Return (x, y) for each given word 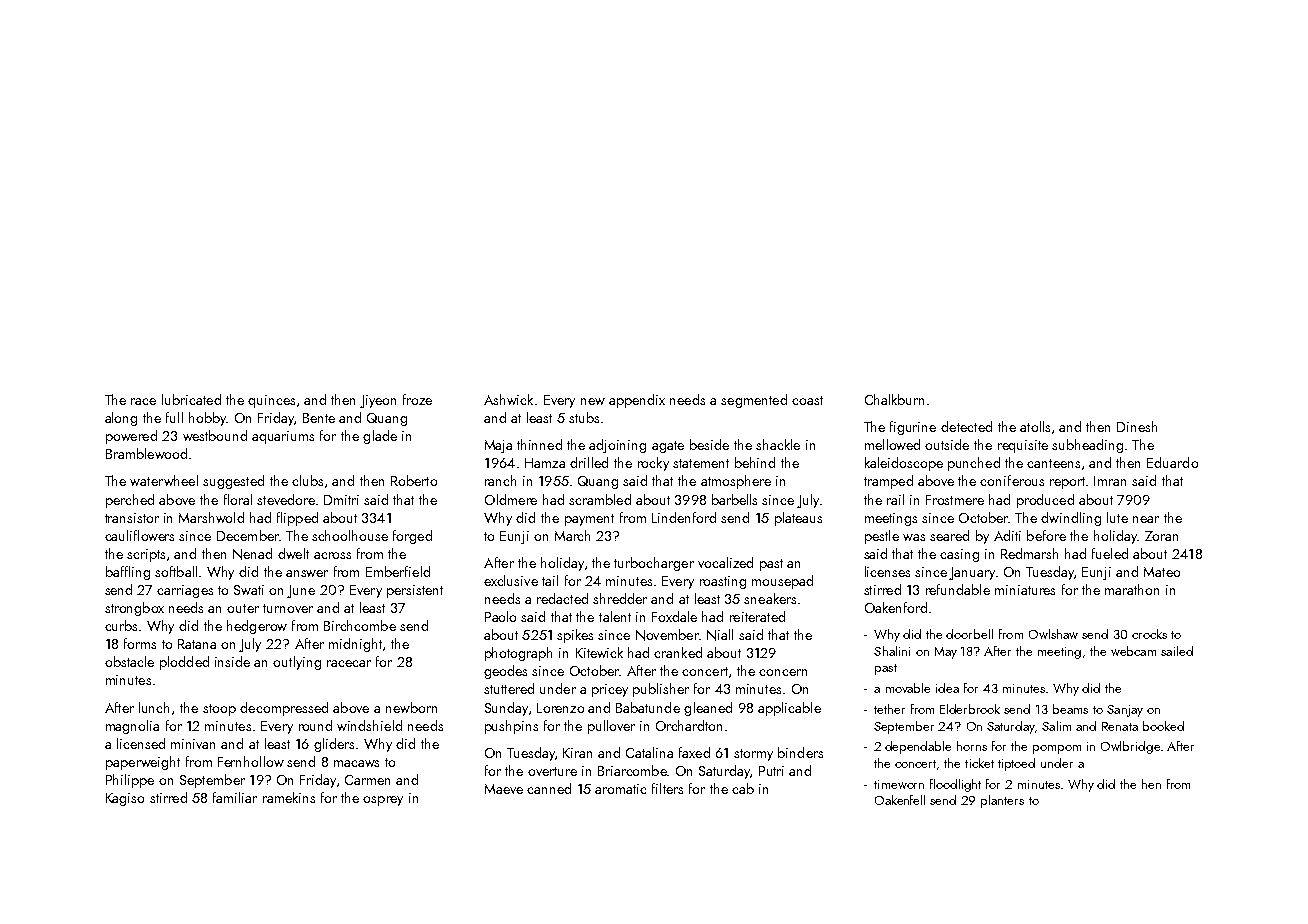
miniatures (1025, 590)
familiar (235, 797)
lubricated (191, 399)
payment (589, 520)
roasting (723, 582)
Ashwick (508, 399)
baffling (128, 573)
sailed (1177, 651)
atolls (1035, 426)
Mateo (1162, 572)
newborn (411, 707)
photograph (518, 654)
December (248, 535)
